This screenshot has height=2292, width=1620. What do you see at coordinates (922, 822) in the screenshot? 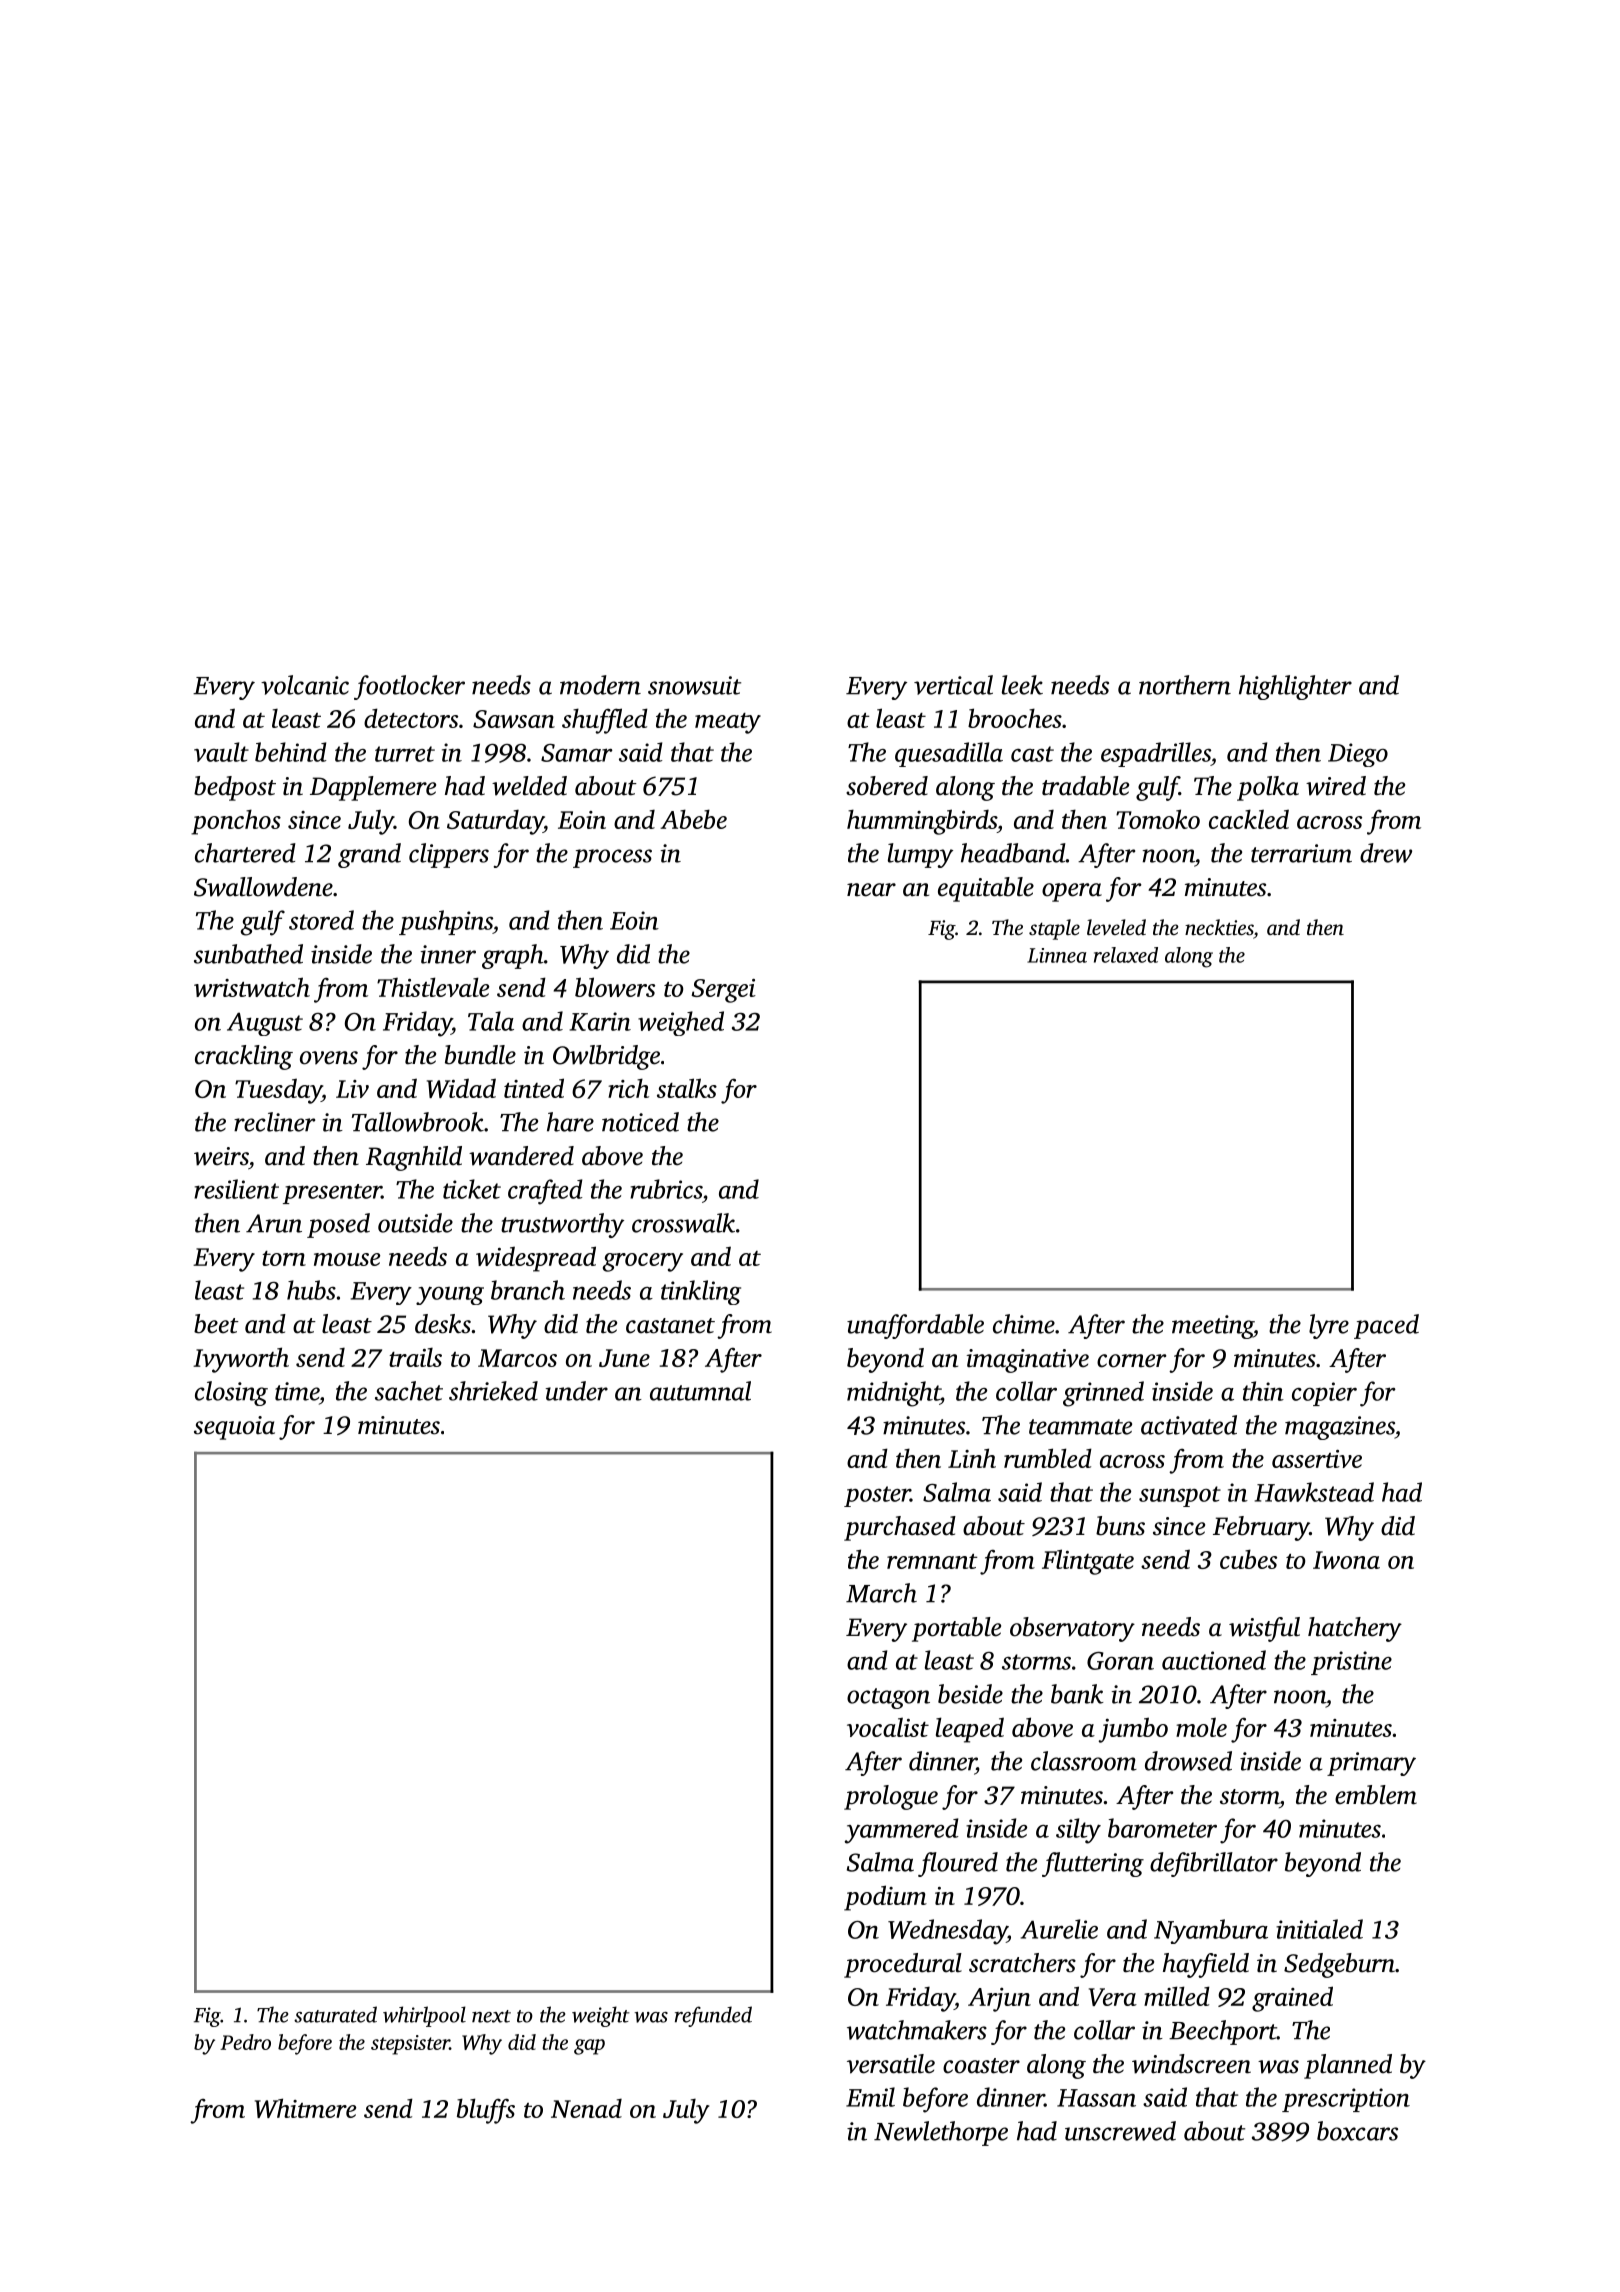
I see `hummingbirds` at bounding box center [922, 822].
